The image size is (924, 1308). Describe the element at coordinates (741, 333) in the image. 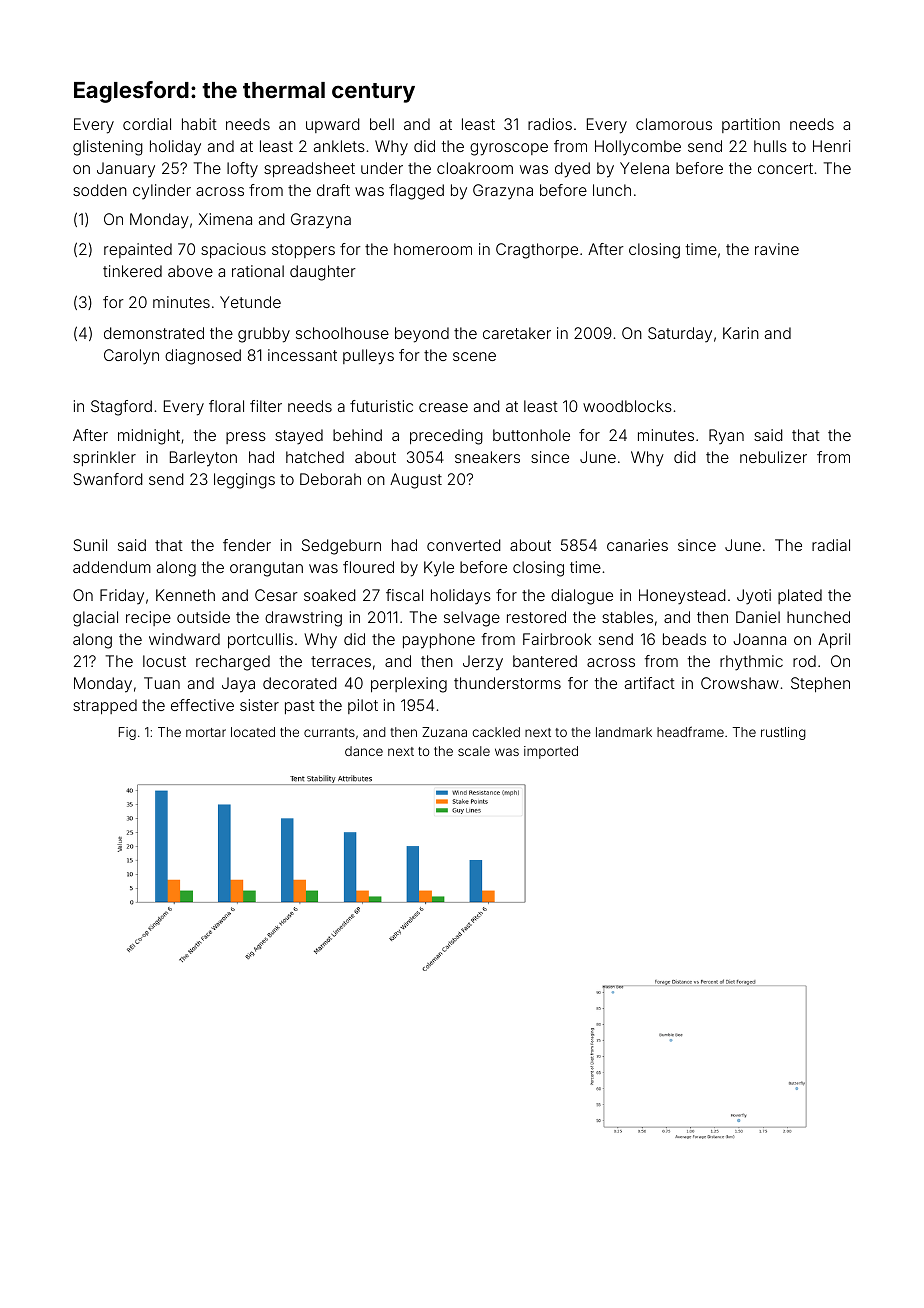

I see `Karin` at that location.
